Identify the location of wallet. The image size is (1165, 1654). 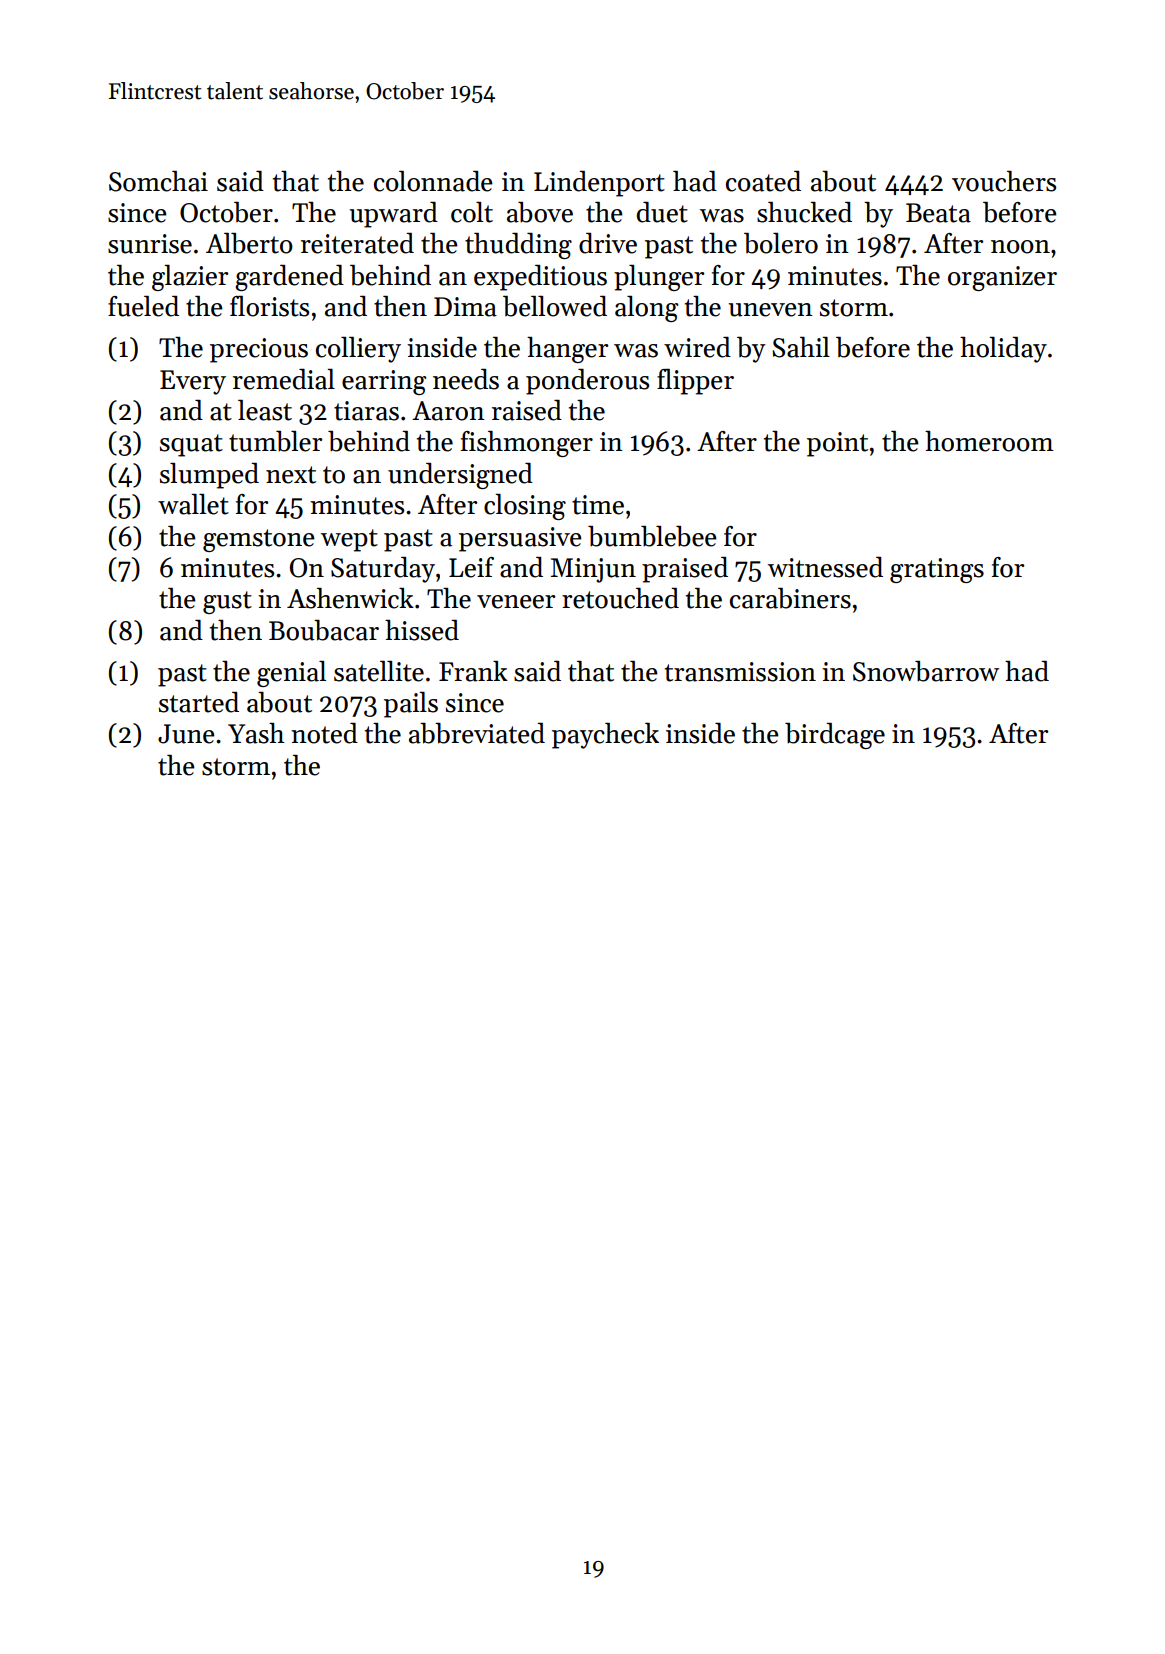
(193, 504).
